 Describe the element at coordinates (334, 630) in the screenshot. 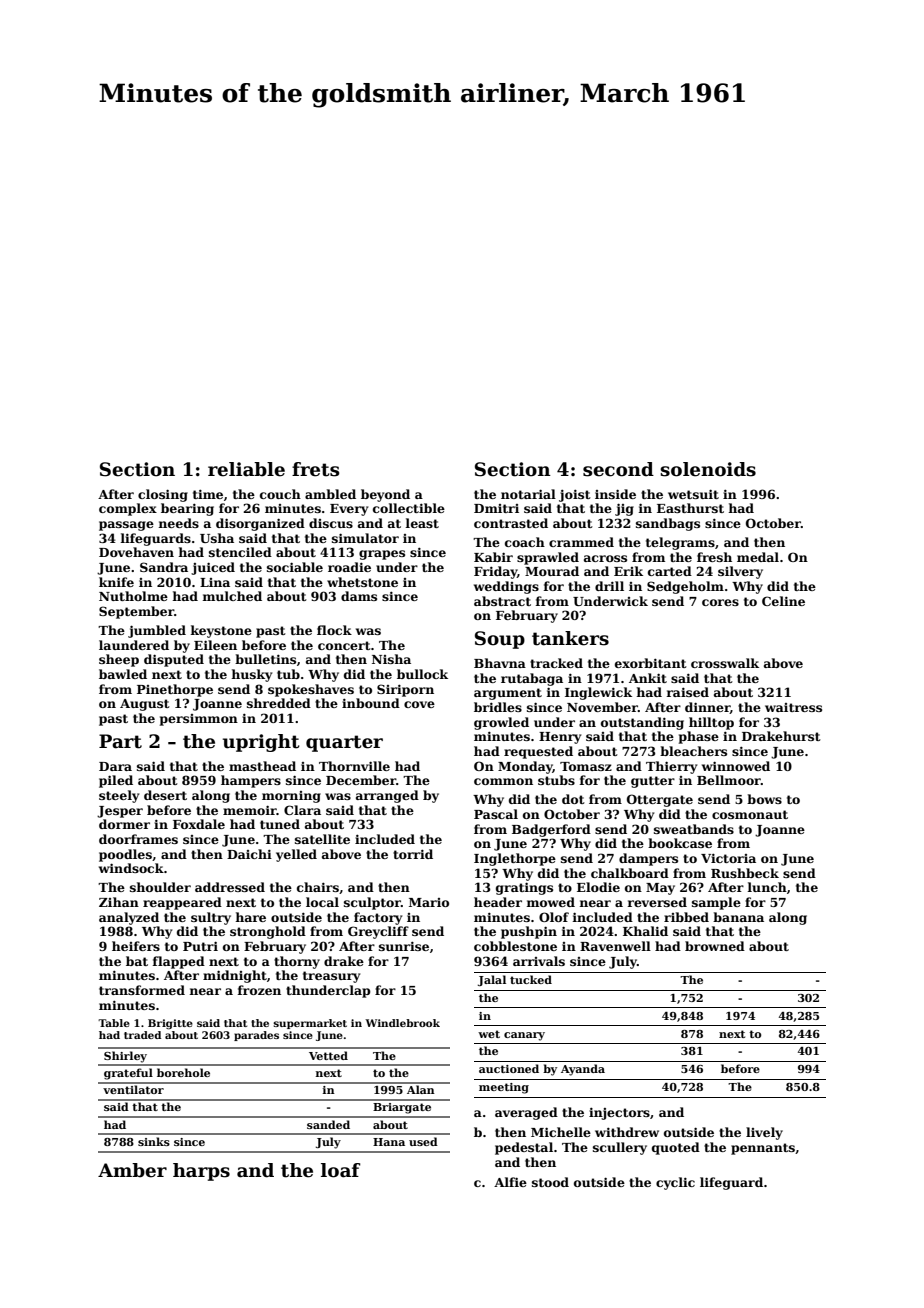

I see `flock` at that location.
